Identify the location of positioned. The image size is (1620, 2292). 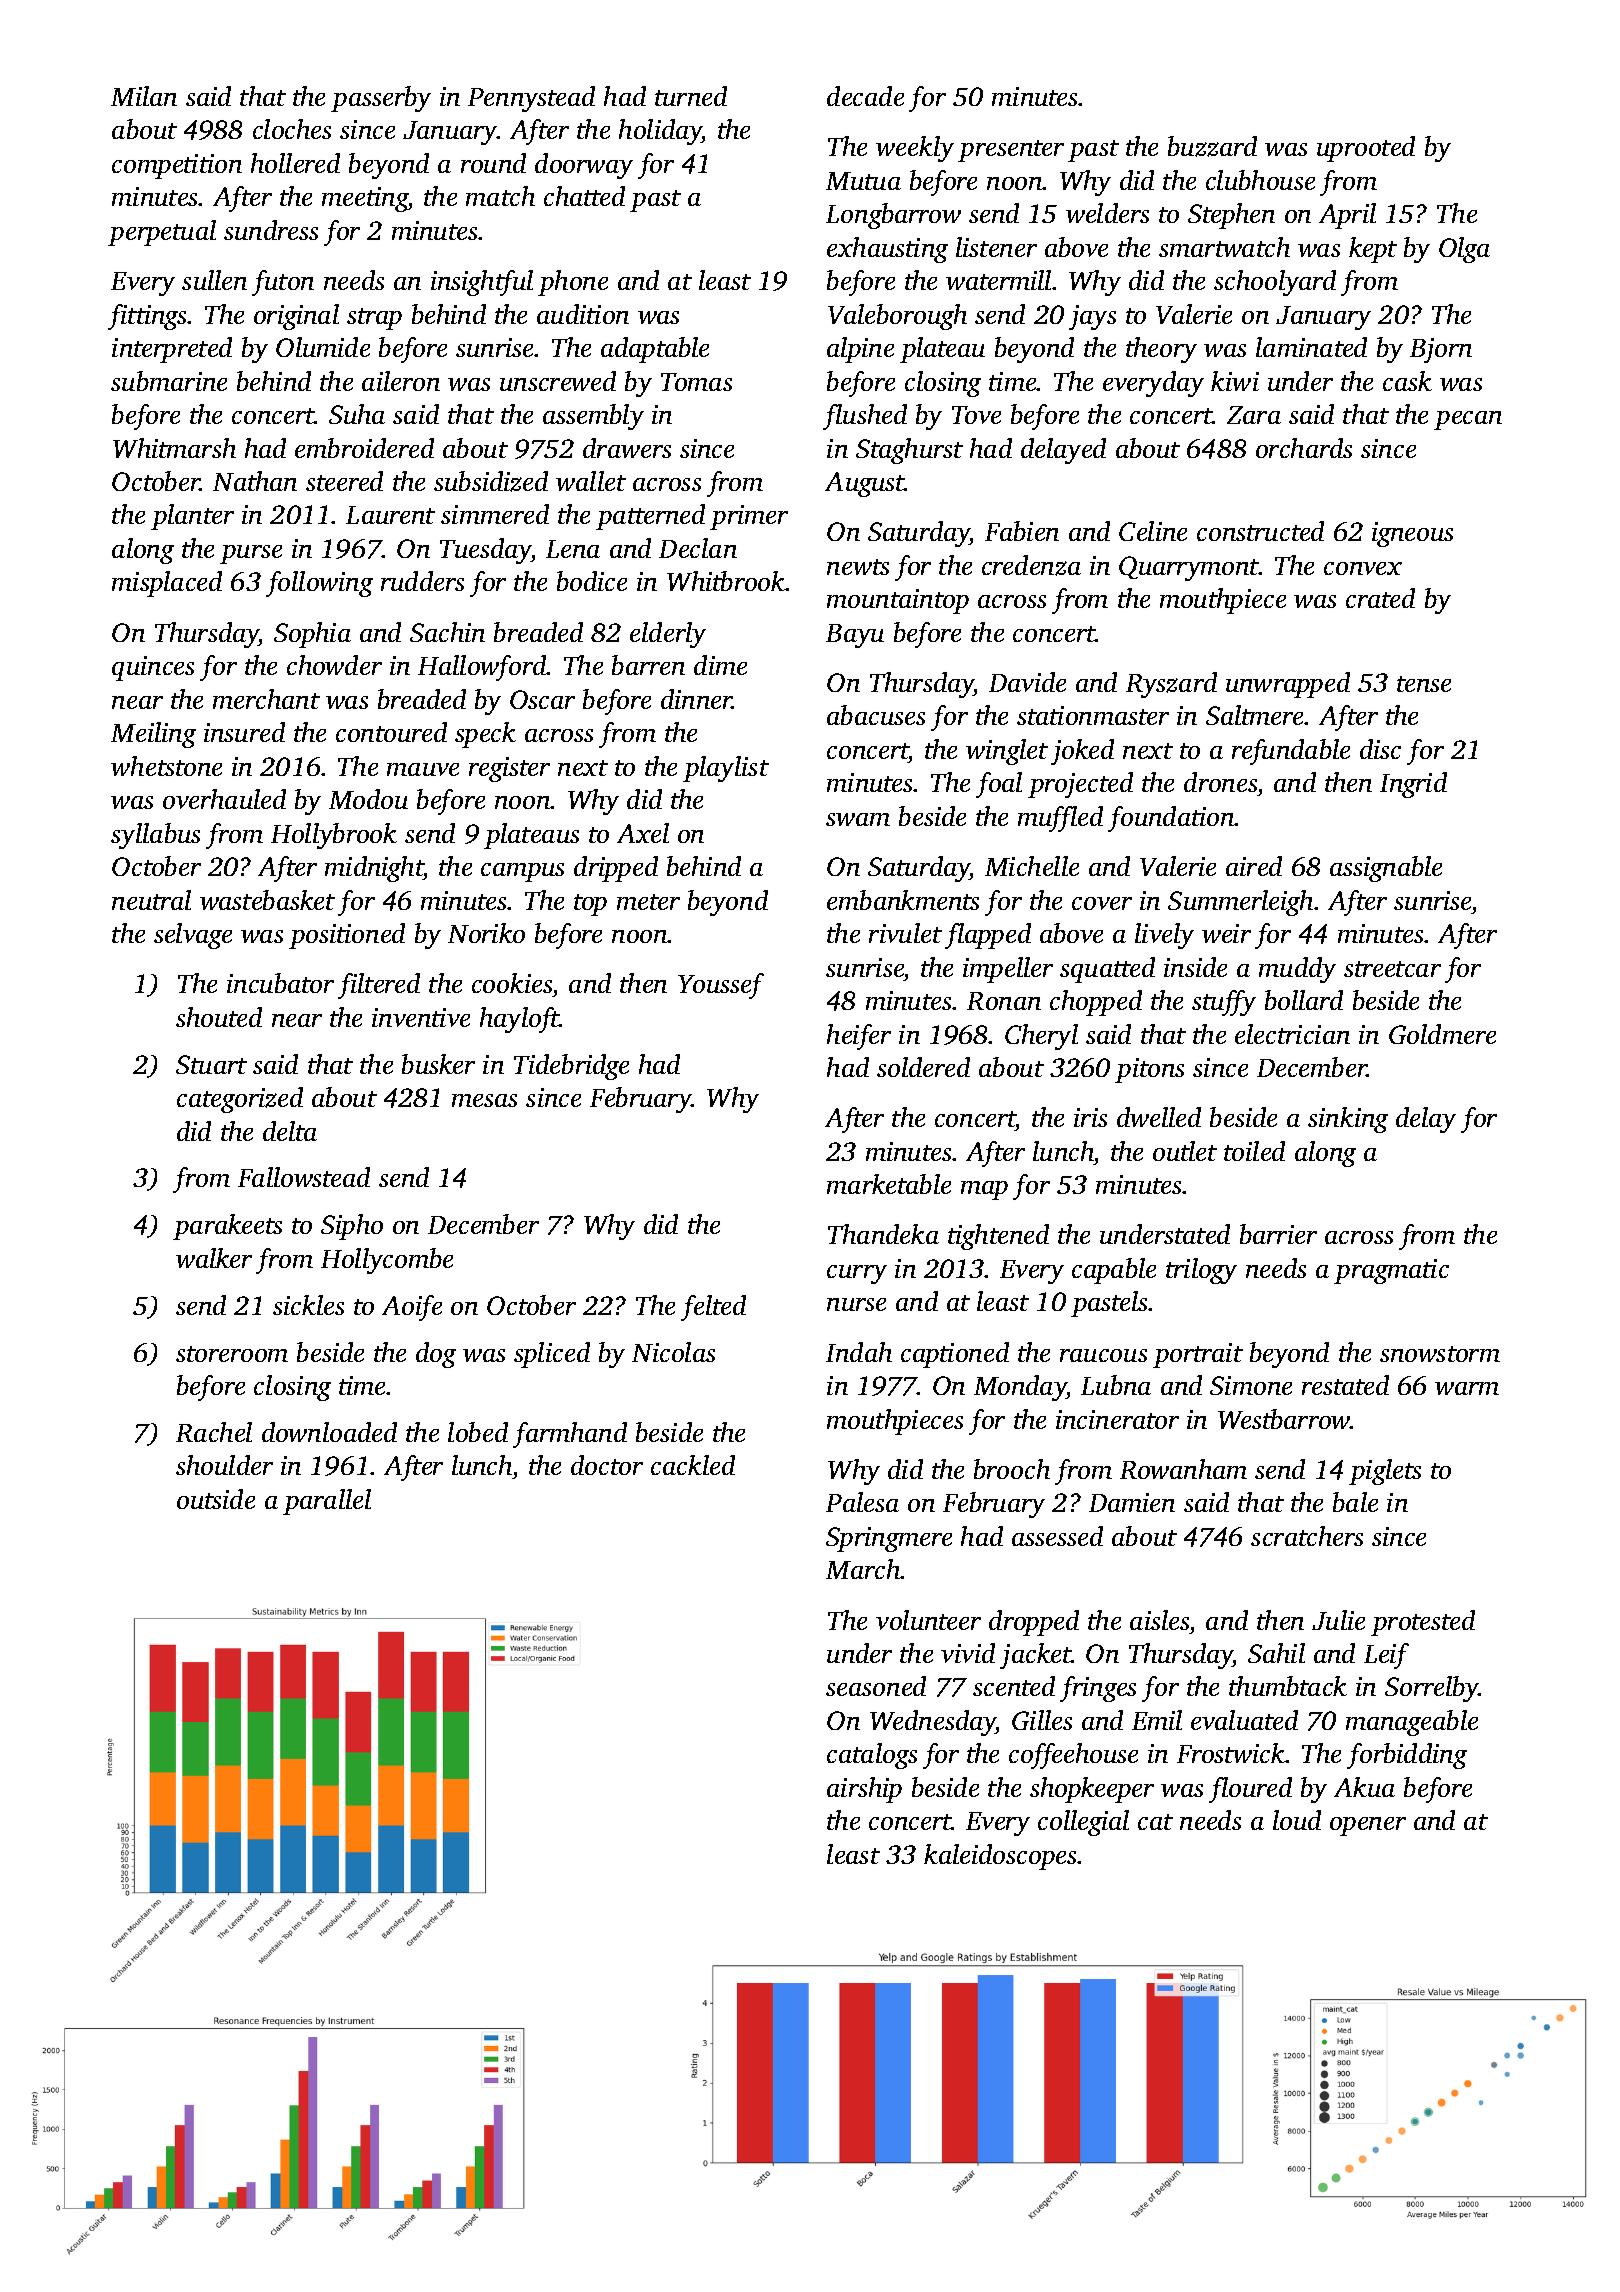
(347, 936).
